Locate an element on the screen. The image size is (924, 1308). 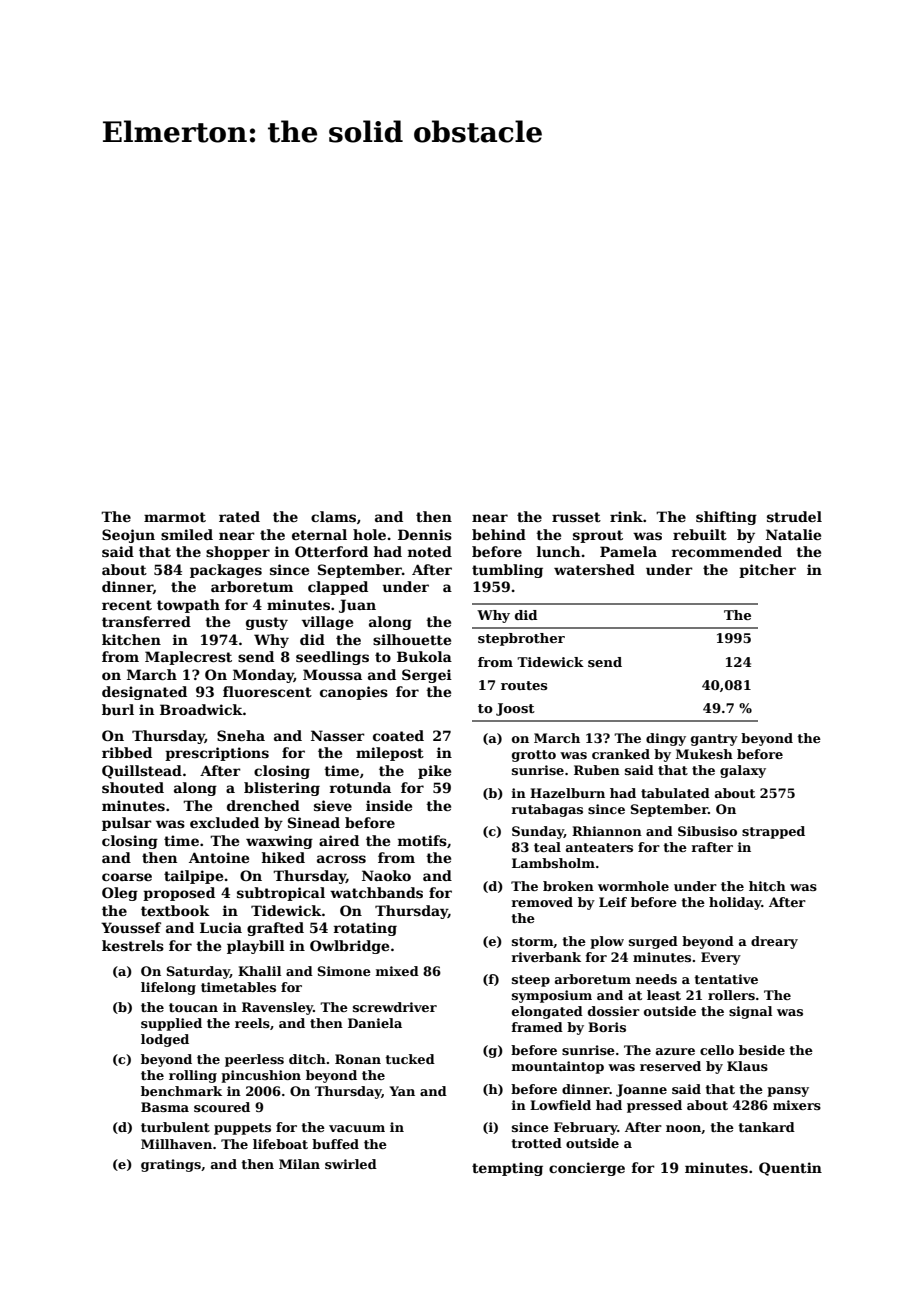
holiday is located at coordinates (735, 903).
